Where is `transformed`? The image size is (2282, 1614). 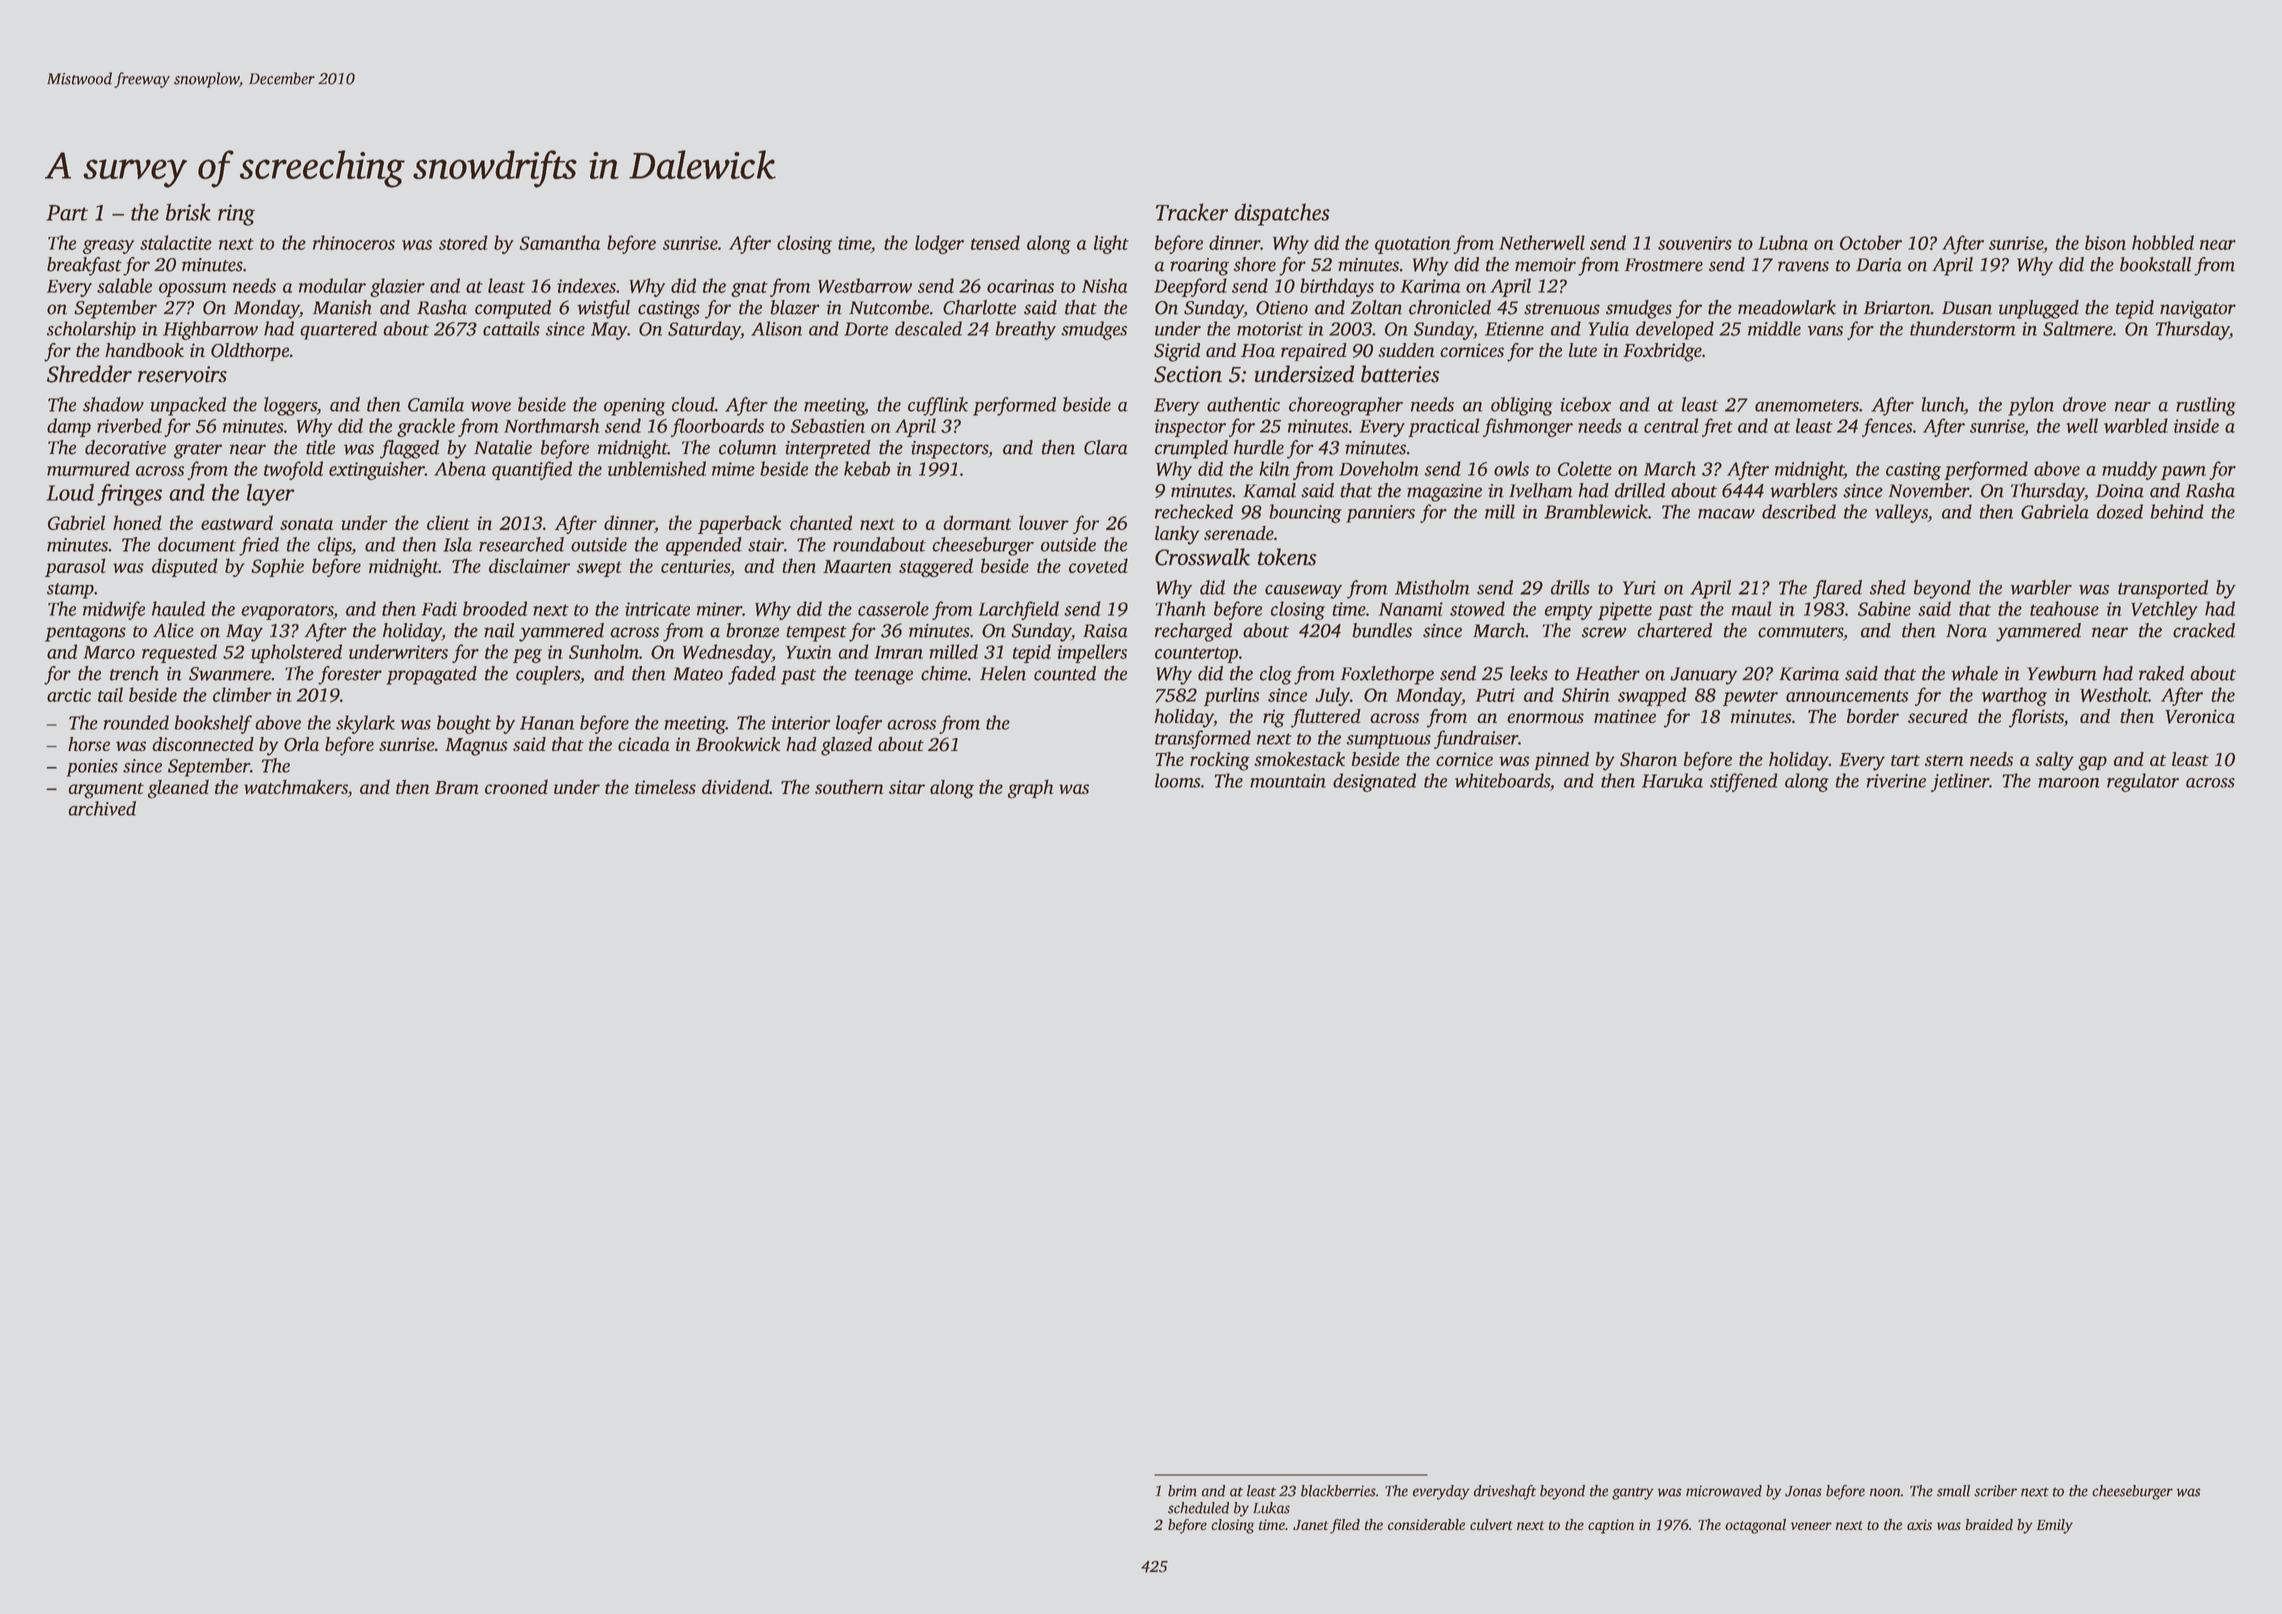
transformed is located at coordinates (1203, 739).
